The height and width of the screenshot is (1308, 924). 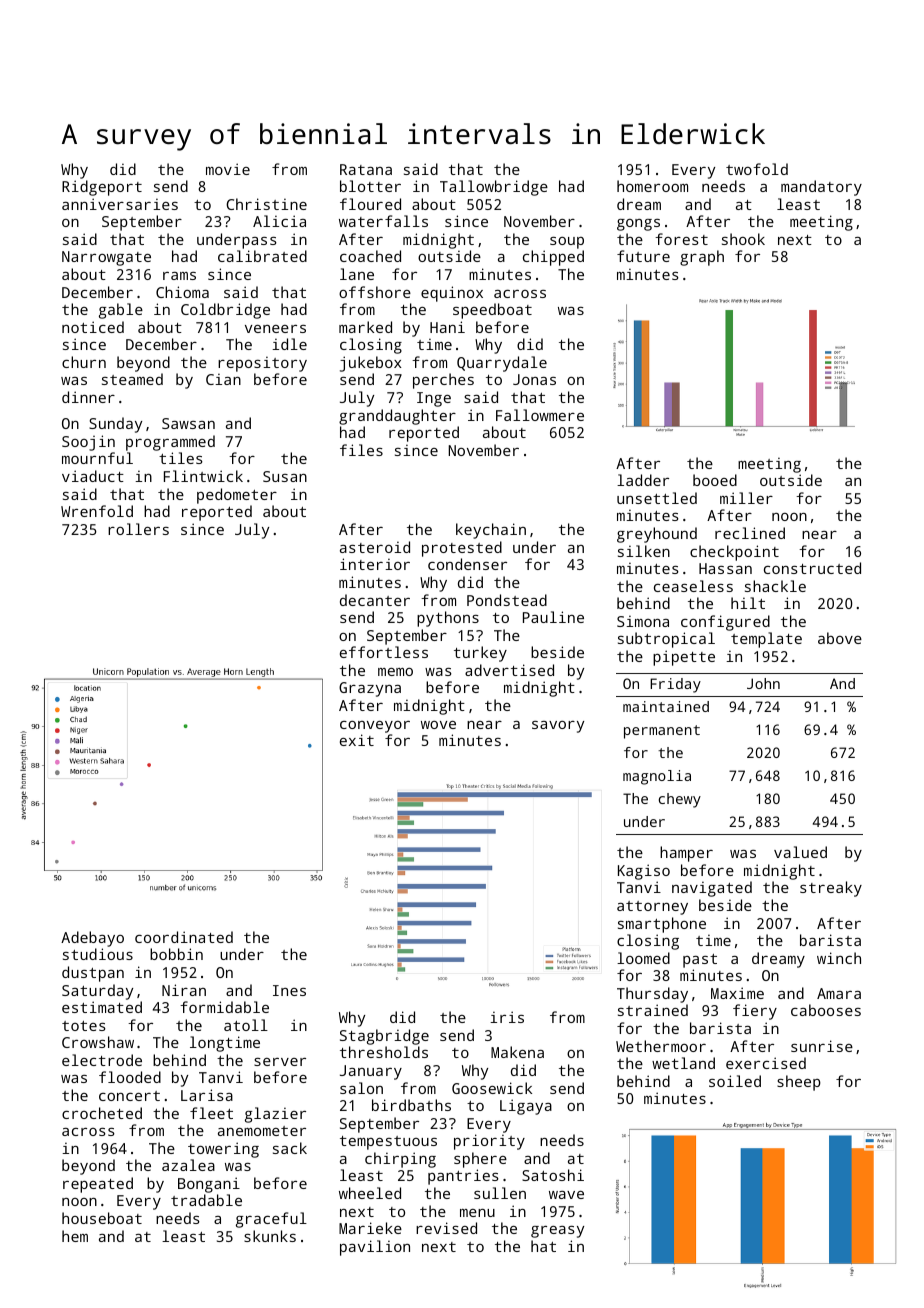 I want to click on wave, so click(x=566, y=1195).
